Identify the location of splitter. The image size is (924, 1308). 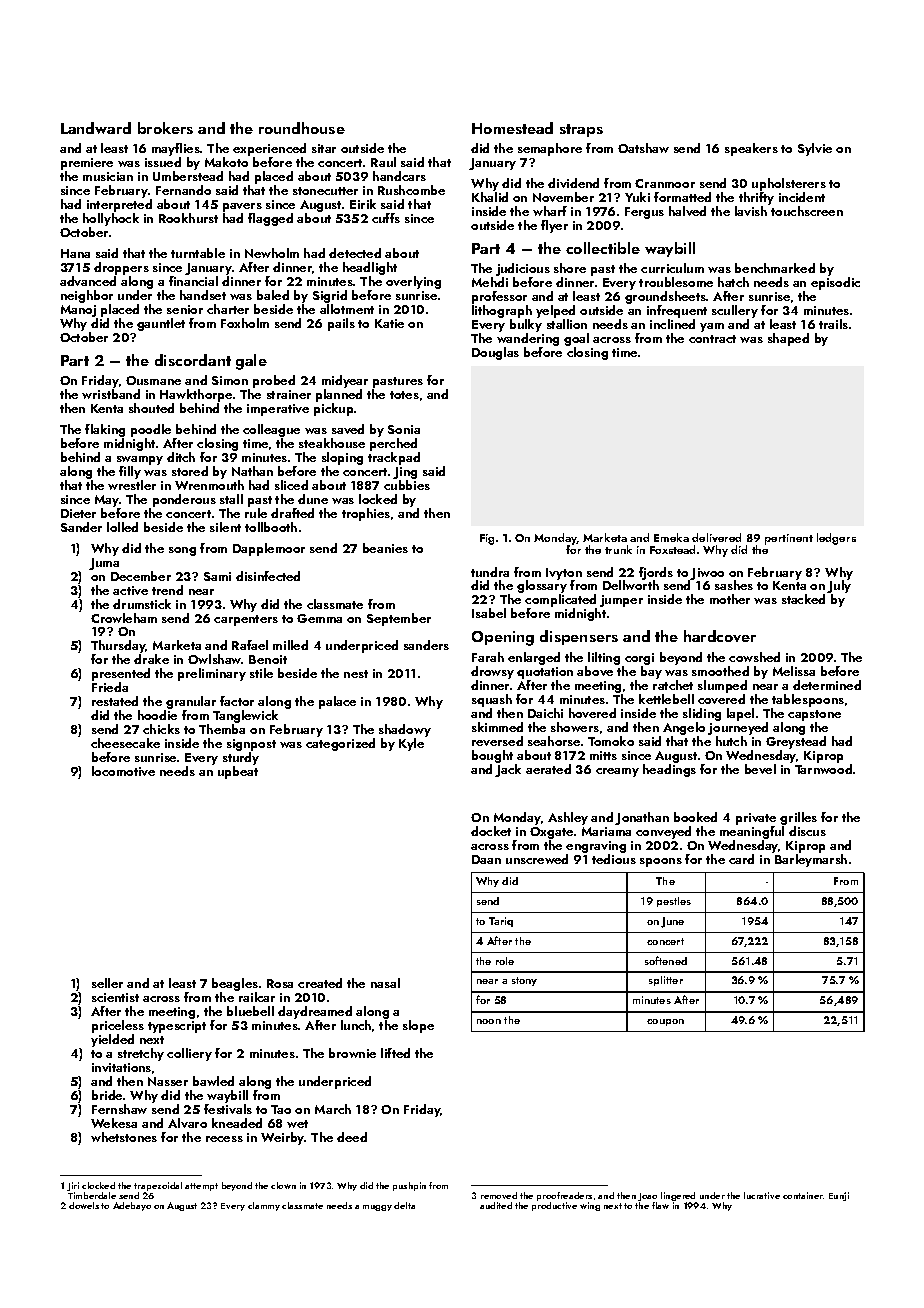
(666, 981).
